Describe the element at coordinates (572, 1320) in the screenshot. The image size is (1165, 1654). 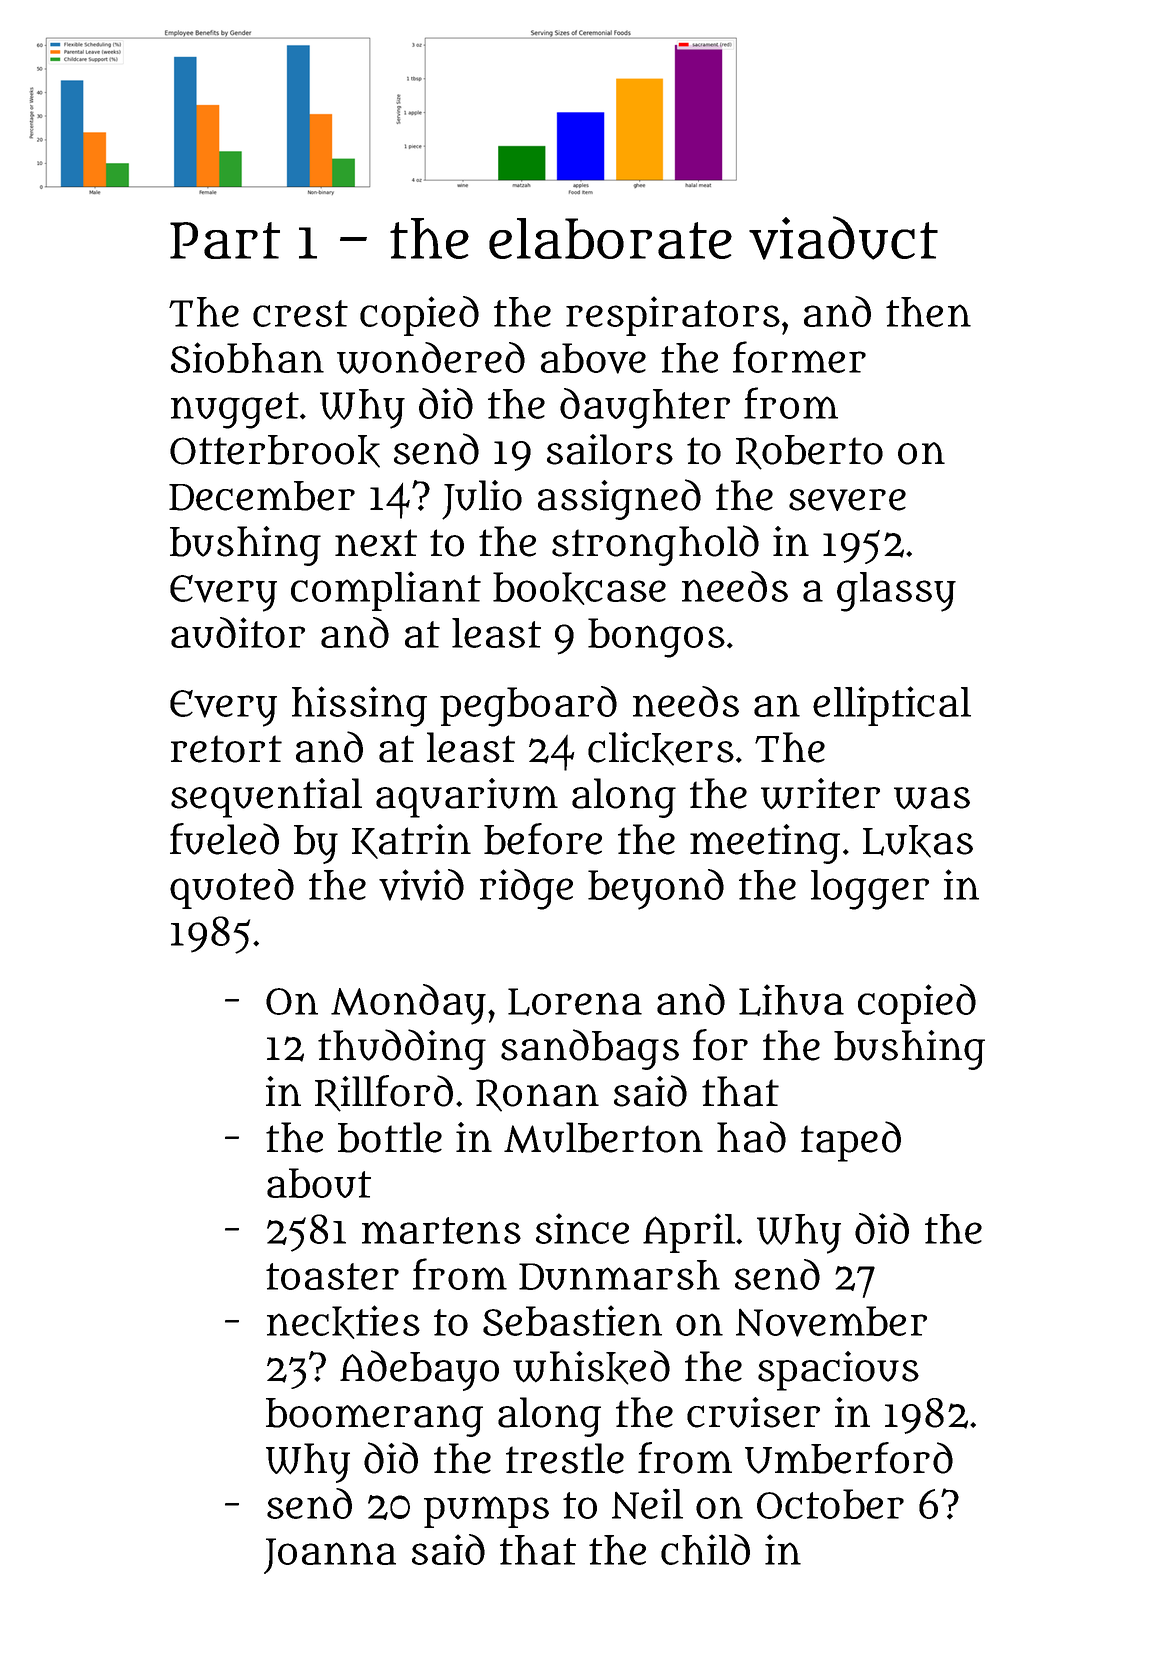
I see `Sebastien` at that location.
